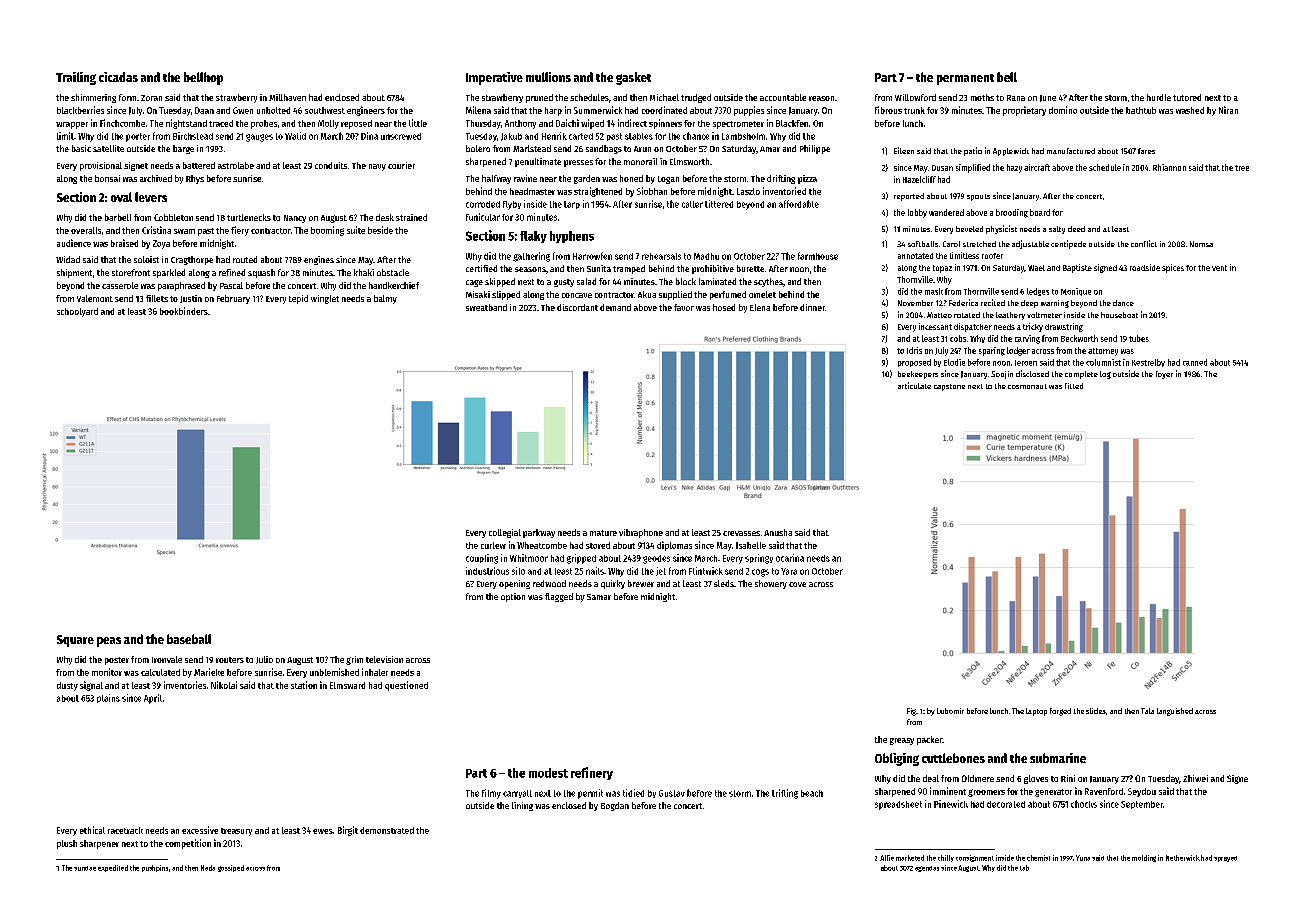 This document has width=1308, height=924. I want to click on sweatband, so click(486, 307).
